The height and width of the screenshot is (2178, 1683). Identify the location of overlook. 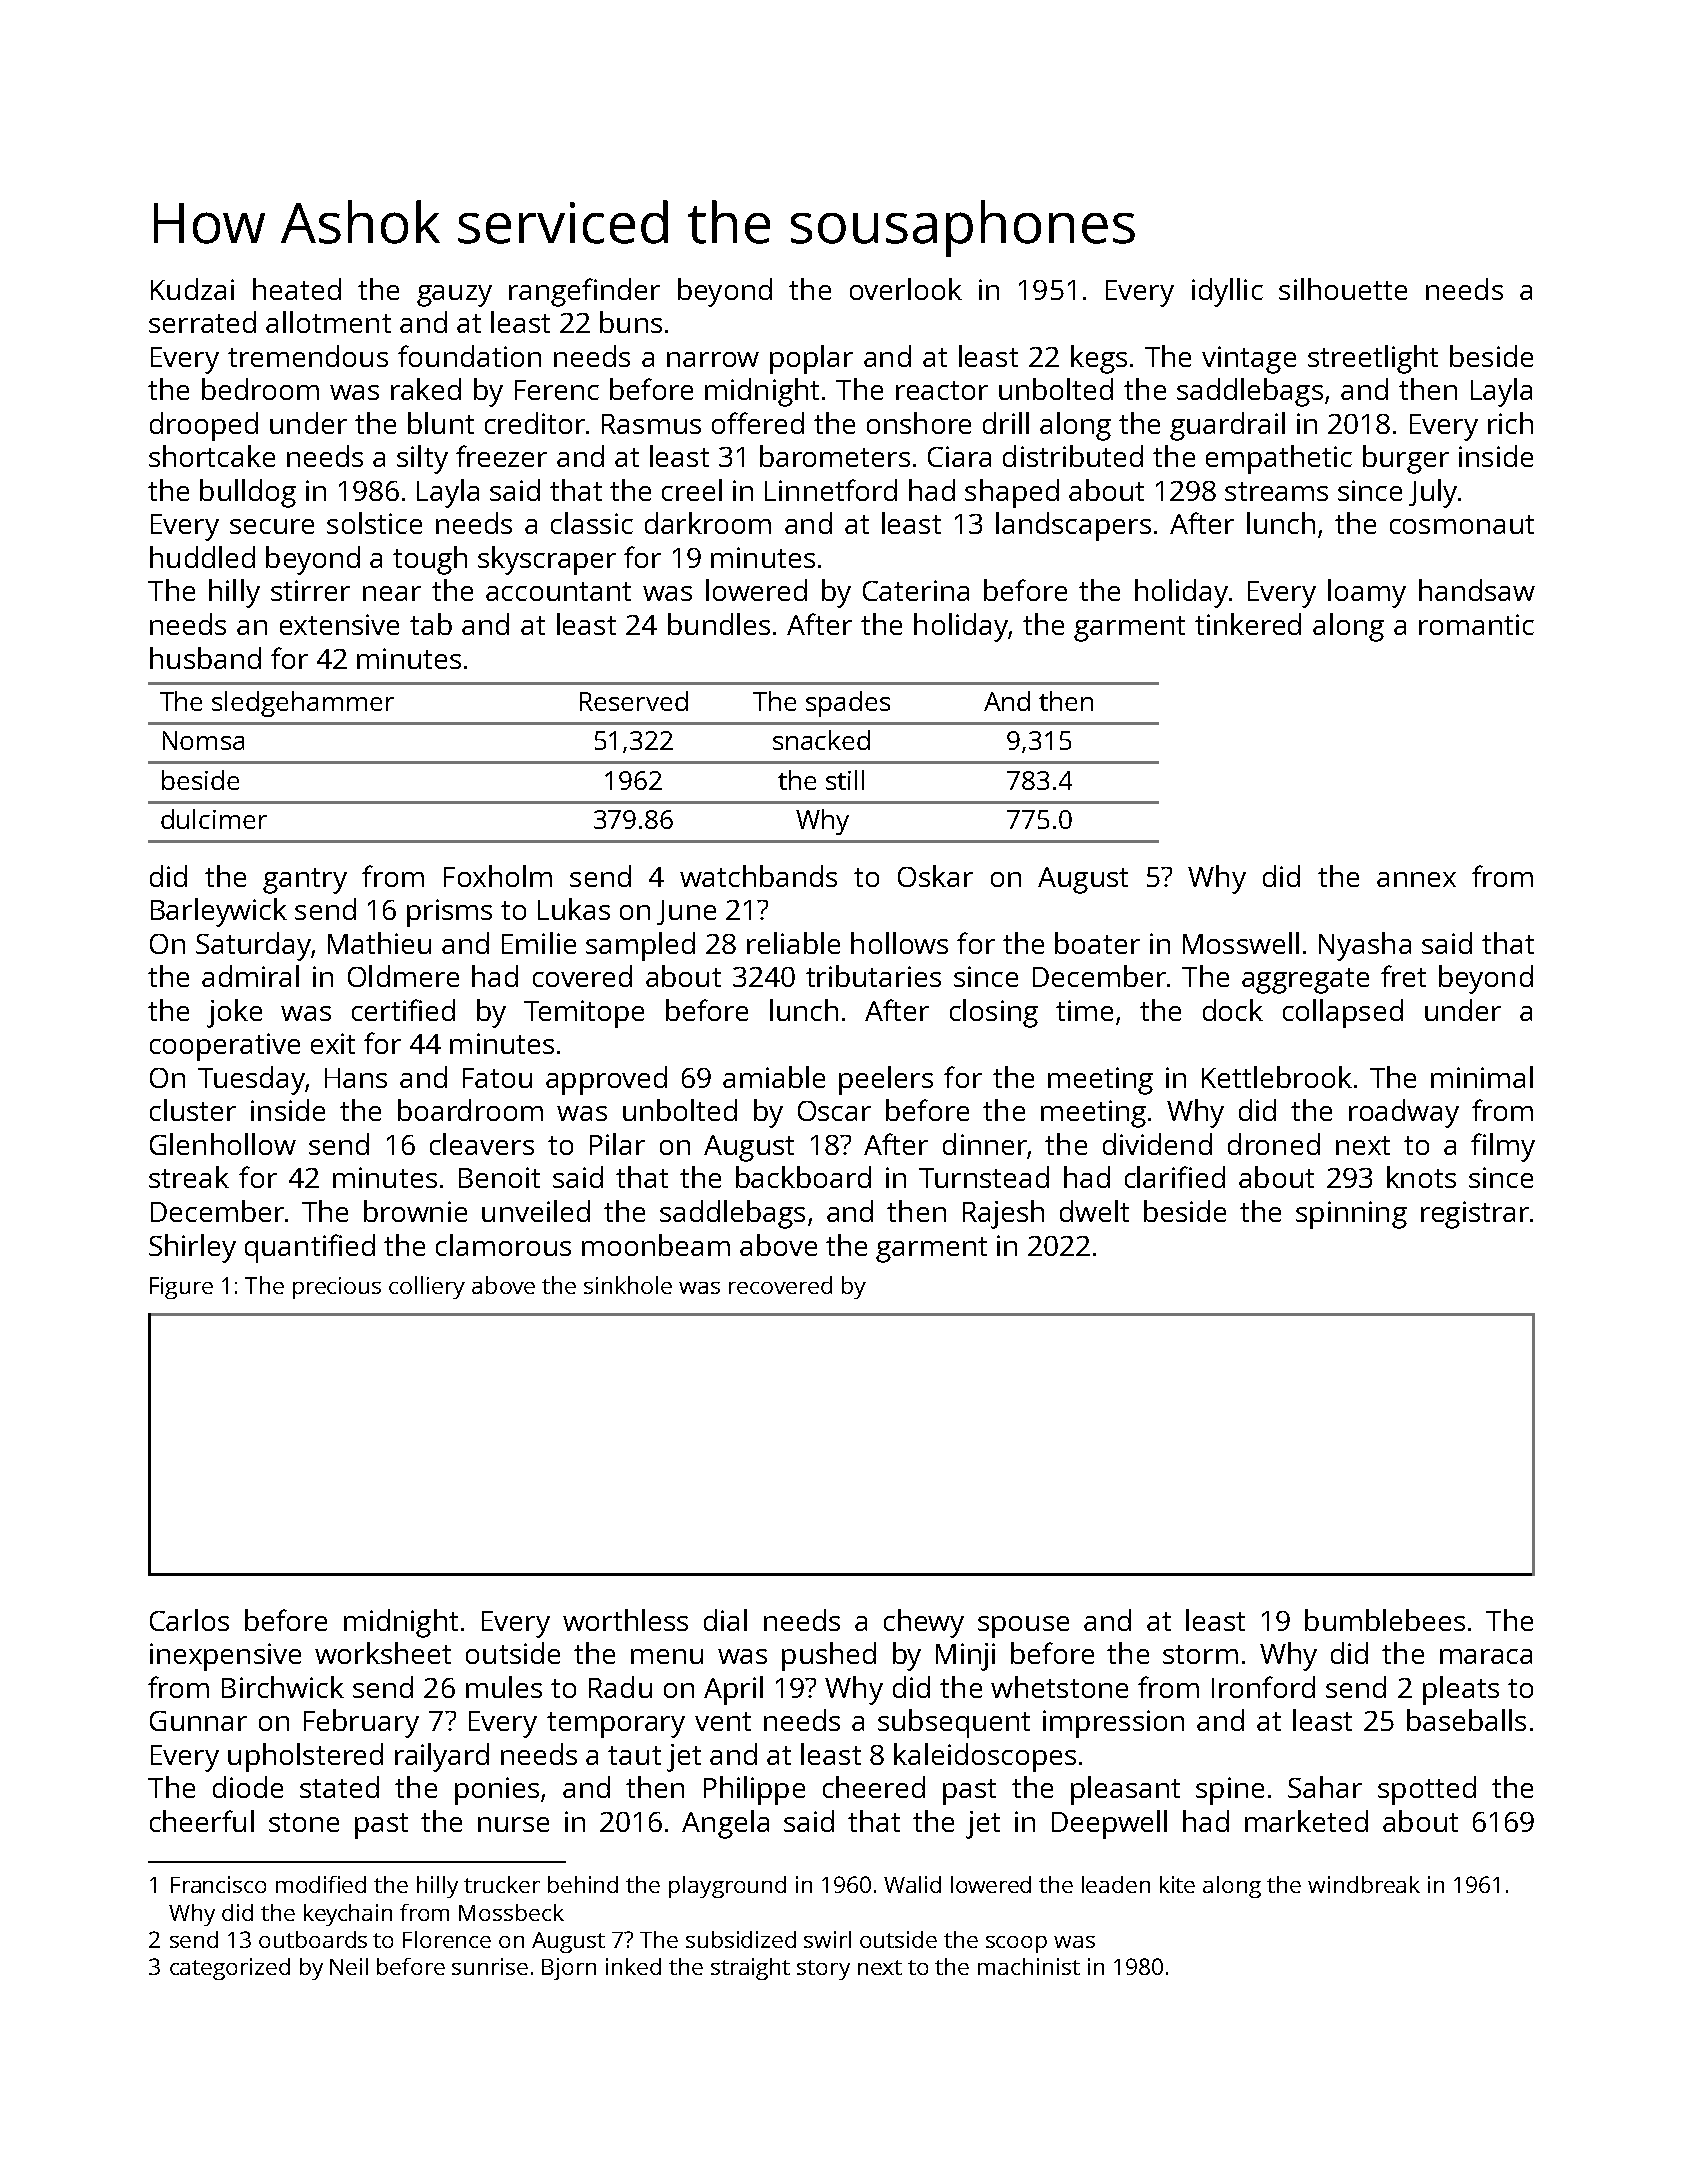
(906, 289).
